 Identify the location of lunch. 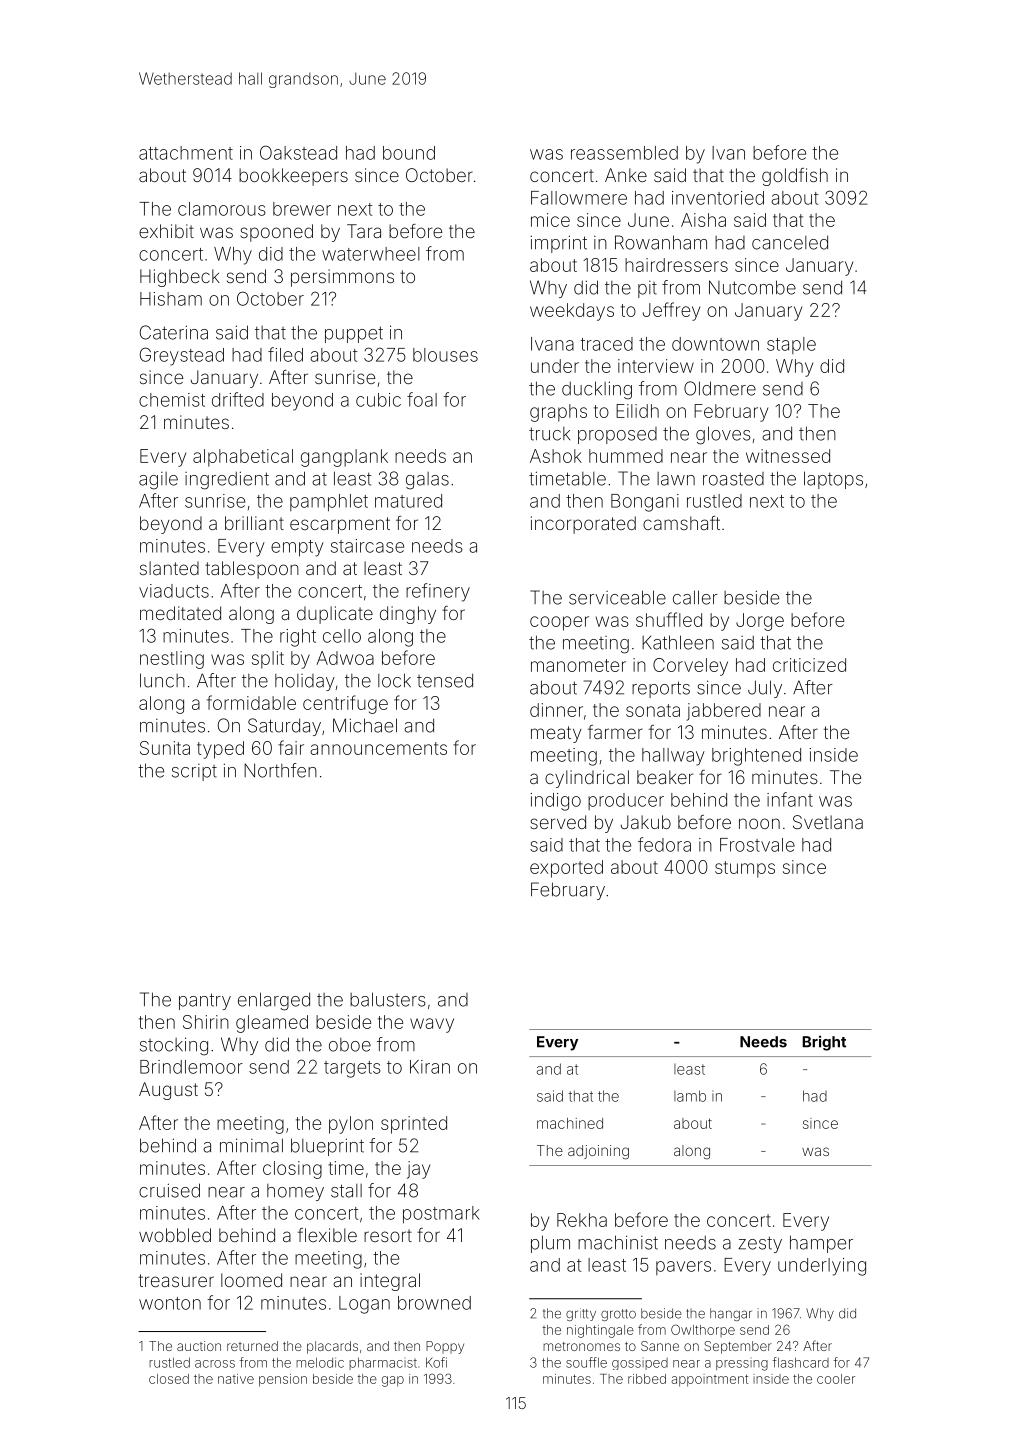
(162, 680).
